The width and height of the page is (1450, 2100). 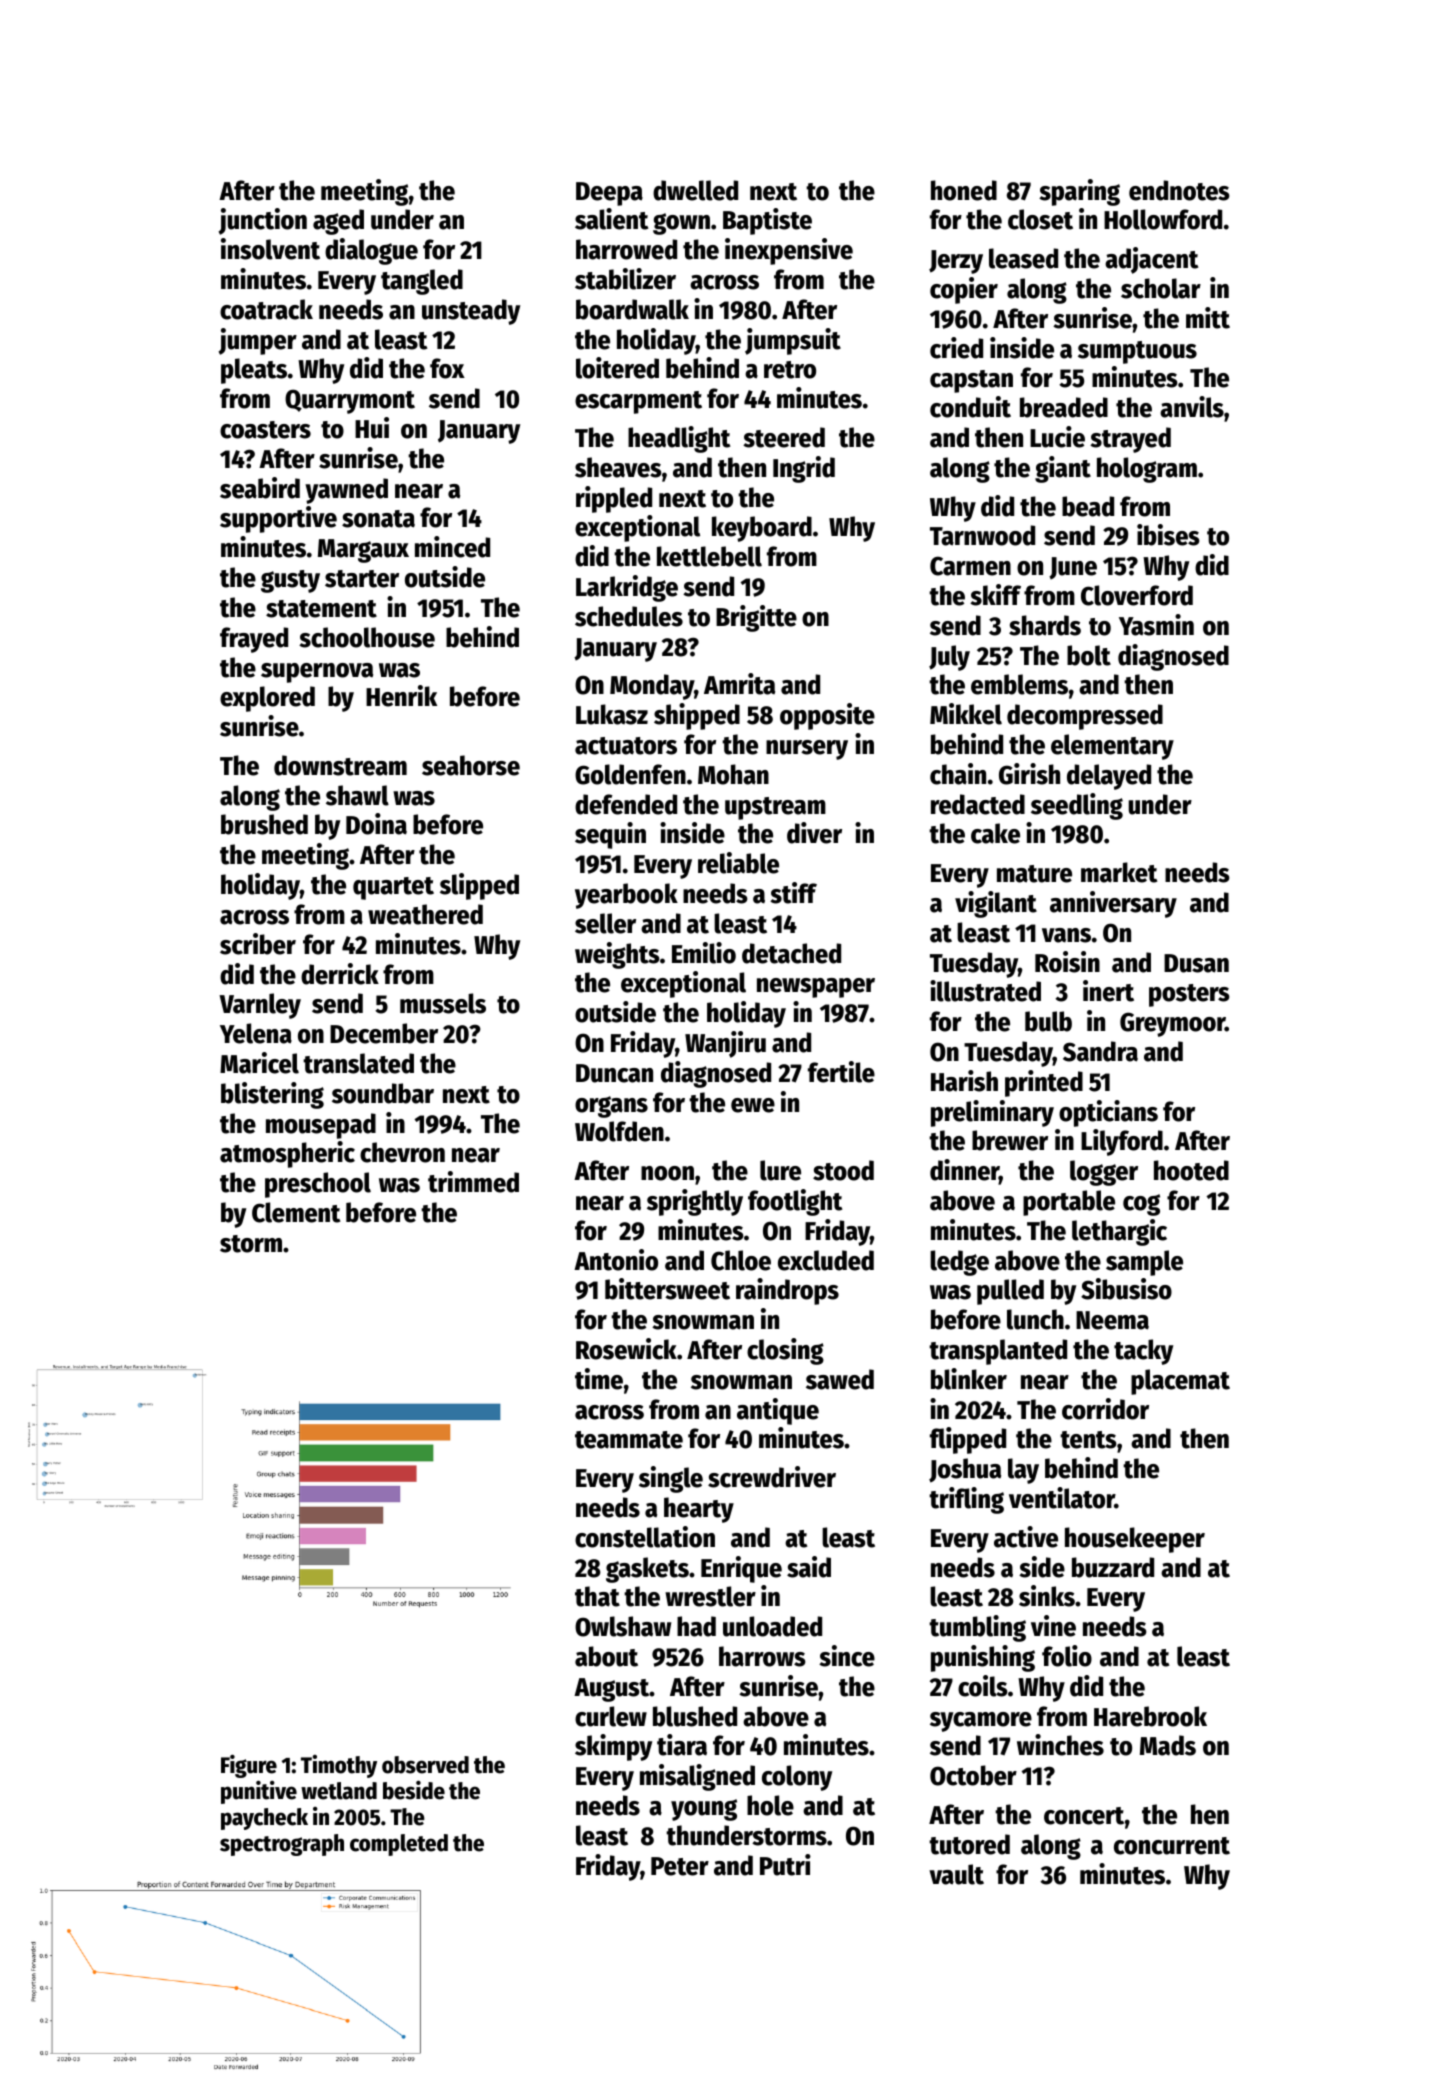 I want to click on Tarnwood, so click(x=982, y=535).
